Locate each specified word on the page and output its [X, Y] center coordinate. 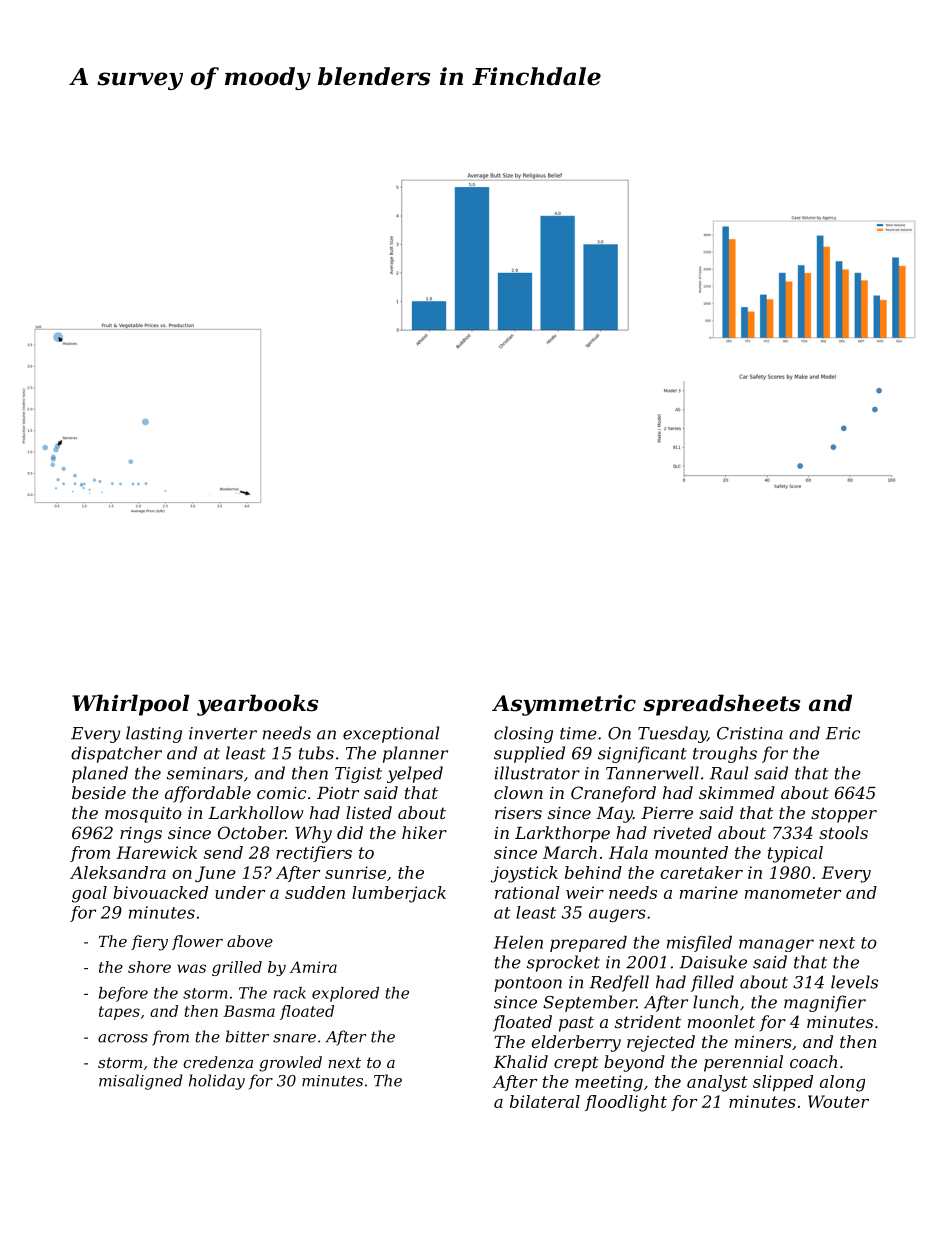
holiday [217, 1082]
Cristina [750, 733]
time [578, 733]
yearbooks [257, 705]
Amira [313, 967]
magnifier [825, 1003]
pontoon [528, 984]
